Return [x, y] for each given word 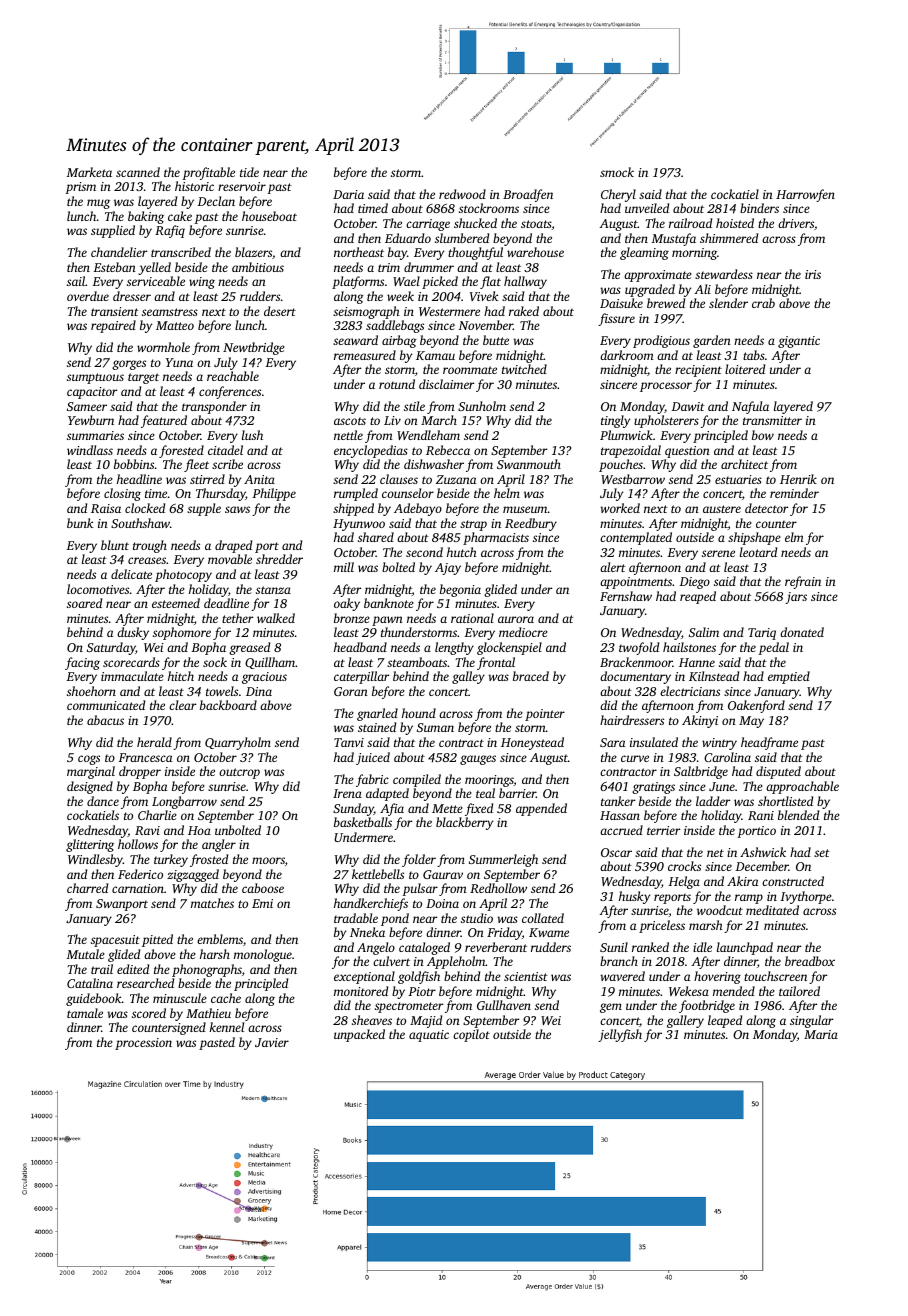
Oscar [616, 852]
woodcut [720, 910]
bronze [352, 618]
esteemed [176, 603]
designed [90, 787]
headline [139, 479]
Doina [442, 903]
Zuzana [456, 479]
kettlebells [378, 874]
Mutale [86, 954]
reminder [794, 493]
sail [76, 281]
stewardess [724, 274]
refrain [803, 582]
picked [440, 282]
